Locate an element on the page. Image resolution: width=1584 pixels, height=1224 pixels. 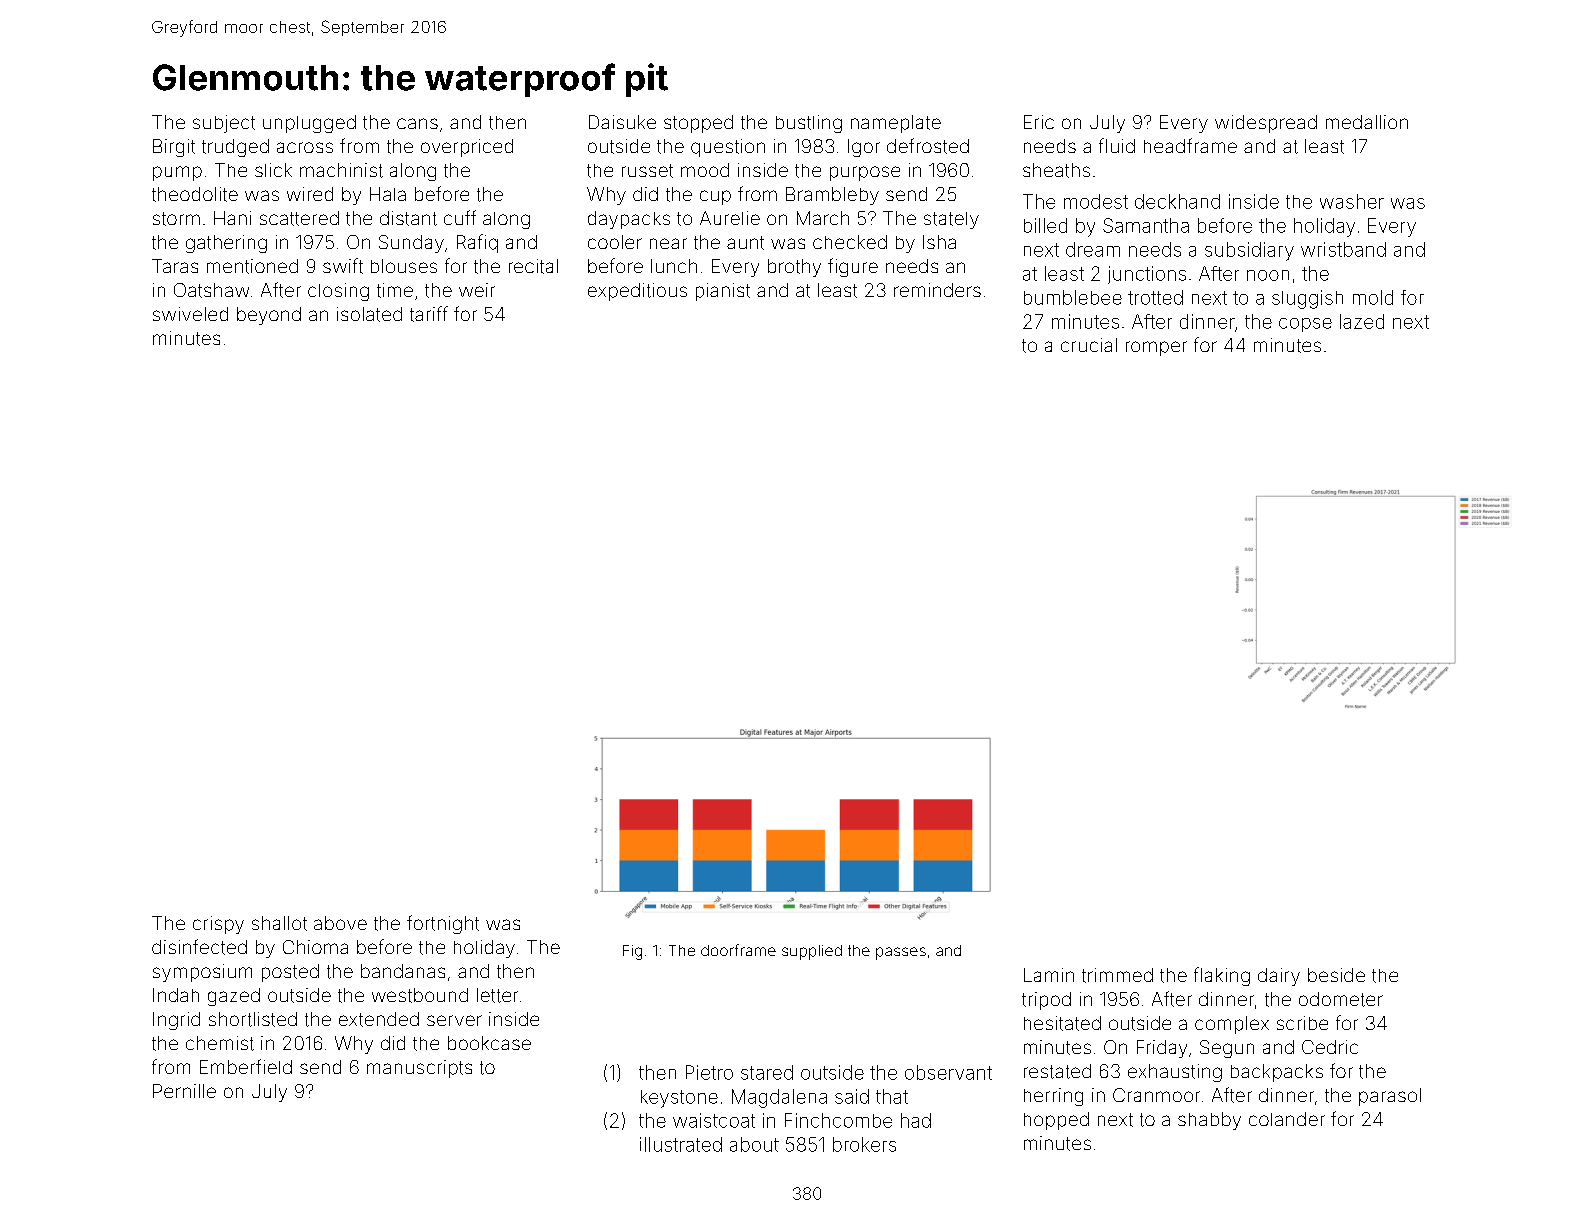
Pernille is located at coordinates (184, 1091).
